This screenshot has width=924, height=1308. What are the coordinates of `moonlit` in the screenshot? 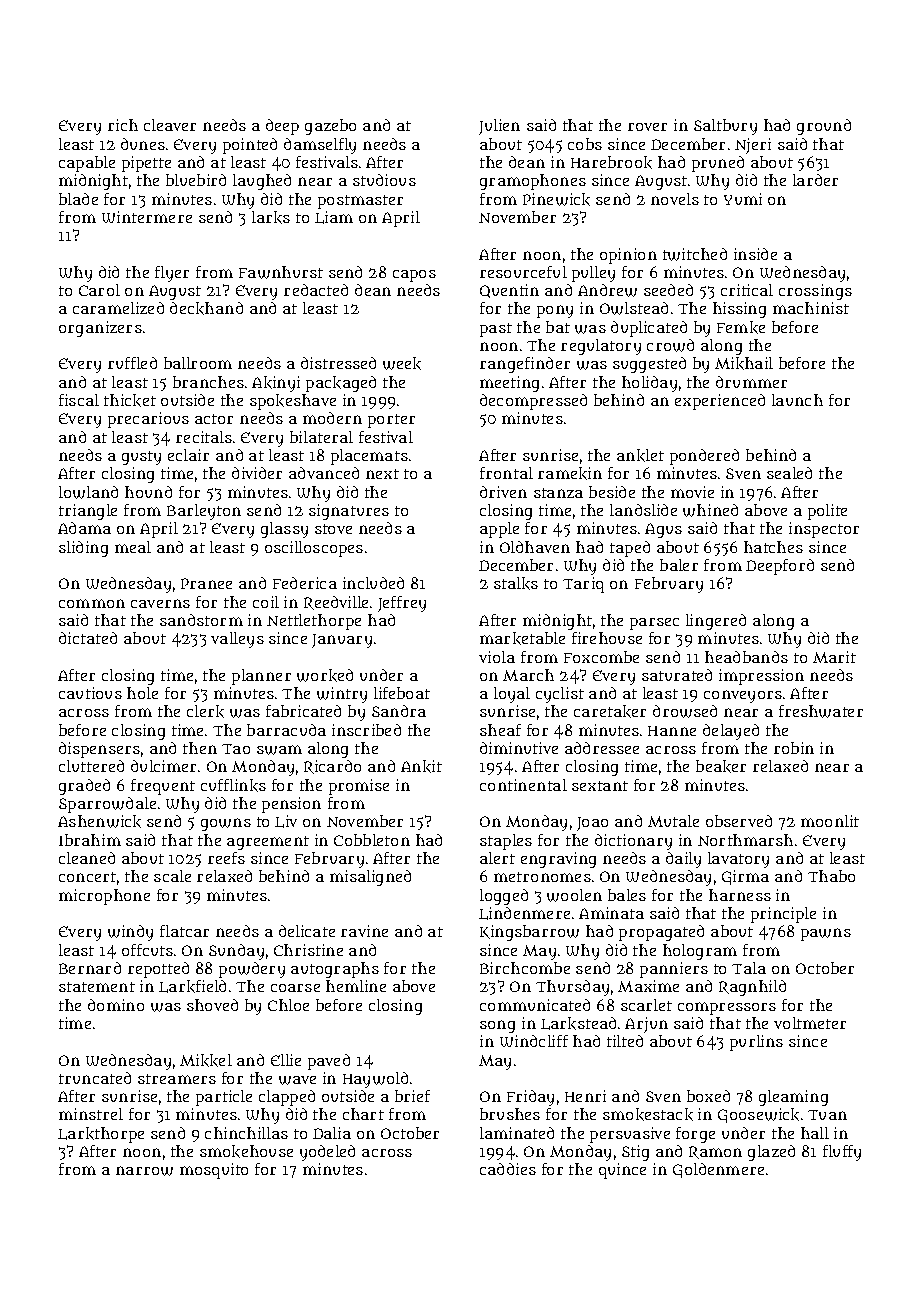 It's located at (830, 821).
